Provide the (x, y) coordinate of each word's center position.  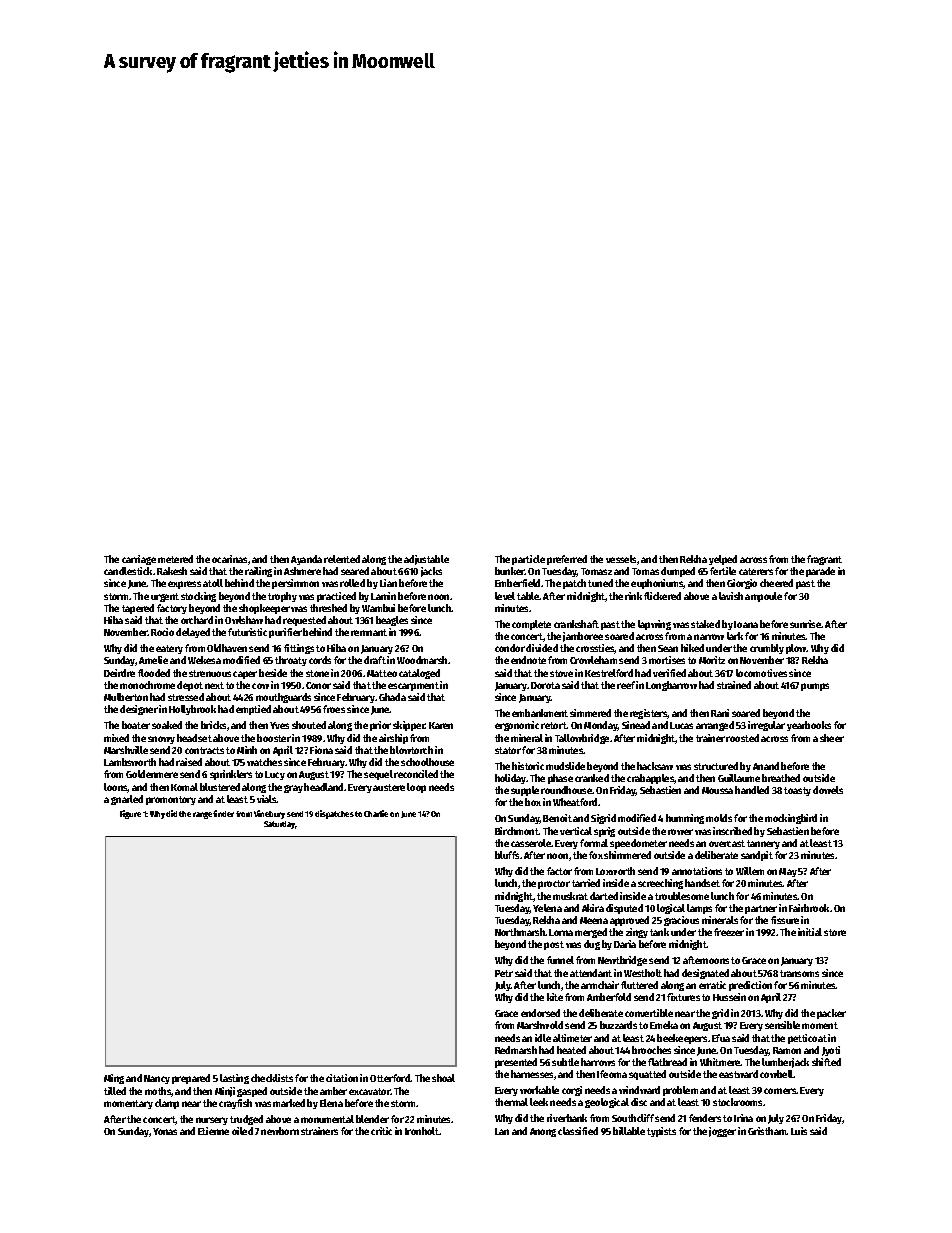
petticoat (807, 1039)
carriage (139, 560)
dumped (678, 572)
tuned (600, 583)
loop (416, 788)
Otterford (390, 1078)
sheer (832, 738)
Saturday (280, 825)
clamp (167, 1104)
